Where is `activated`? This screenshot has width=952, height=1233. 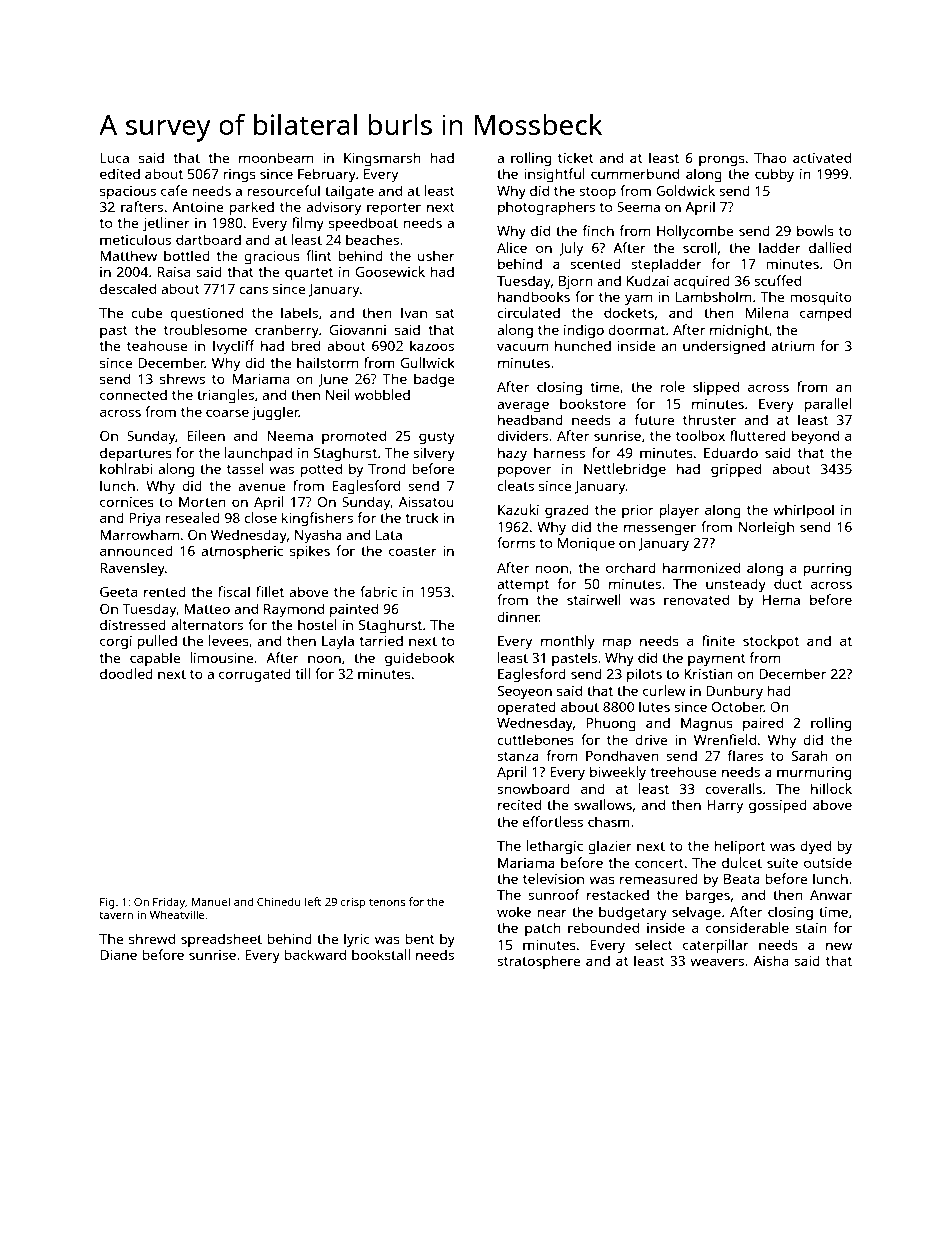
activated is located at coordinates (822, 157).
